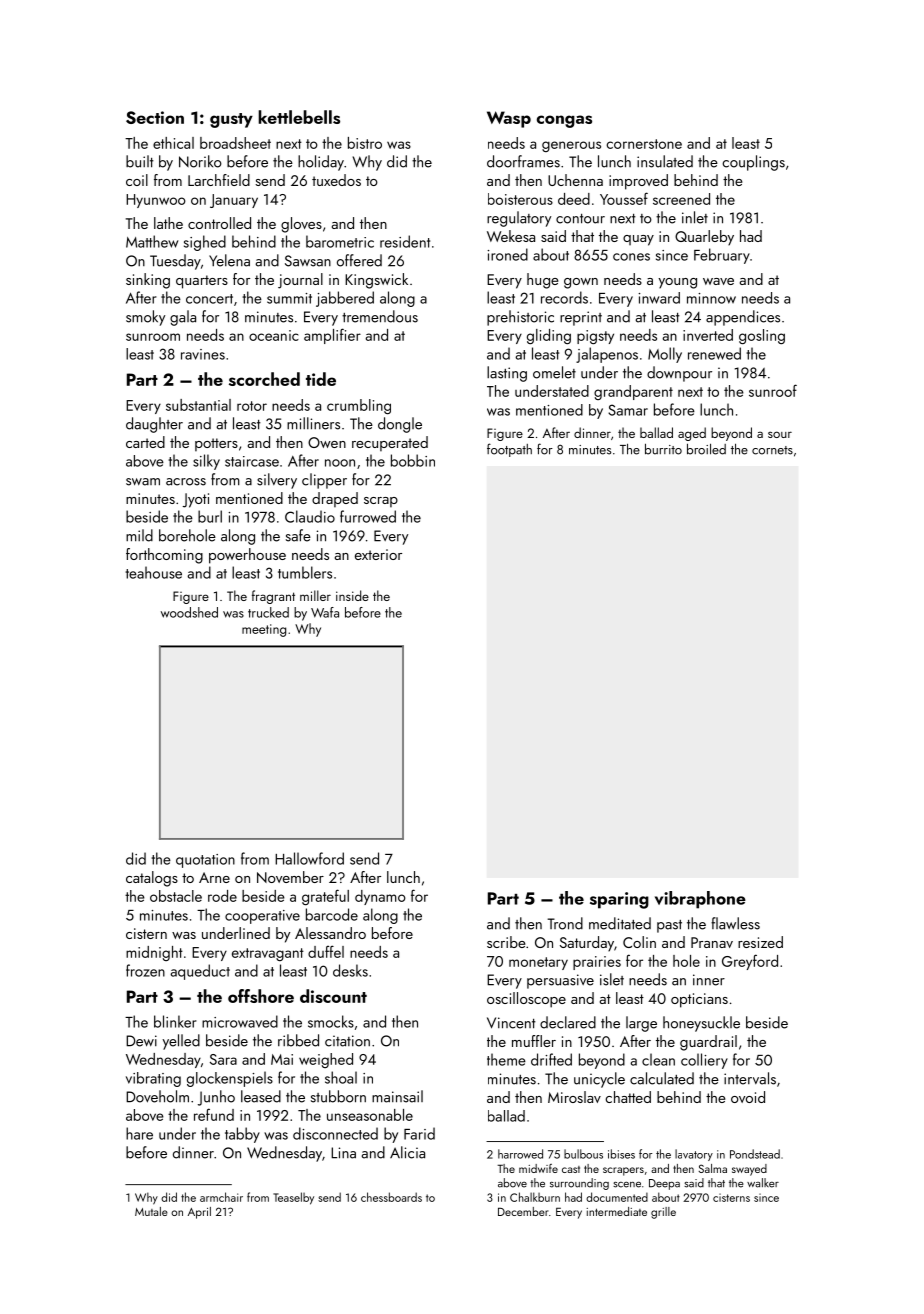 The height and width of the screenshot is (1314, 924). What do you see at coordinates (619, 900) in the screenshot?
I see `sparing` at bounding box center [619, 900].
